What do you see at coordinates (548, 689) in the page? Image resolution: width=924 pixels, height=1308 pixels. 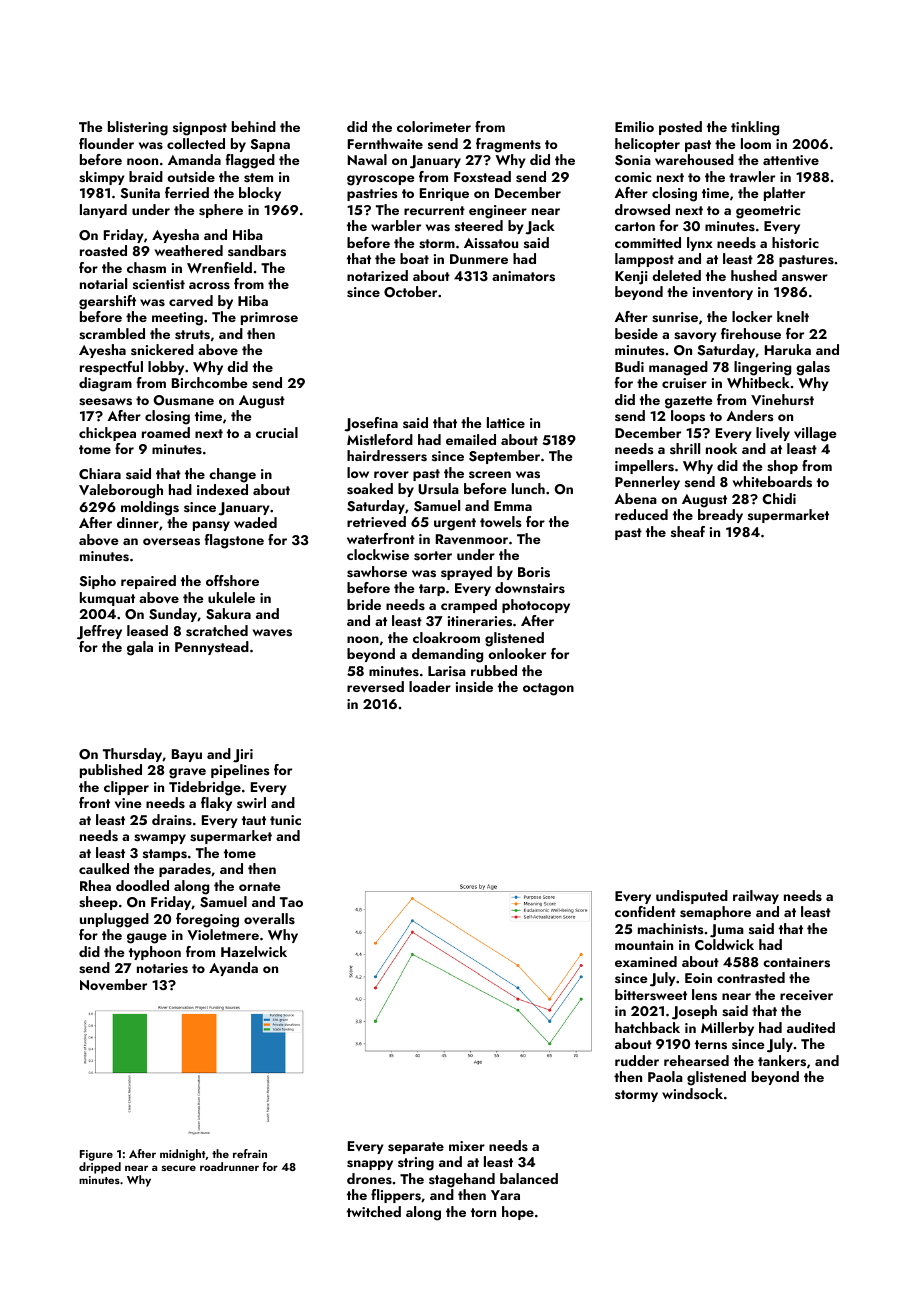 I see `octagon` at bounding box center [548, 689].
